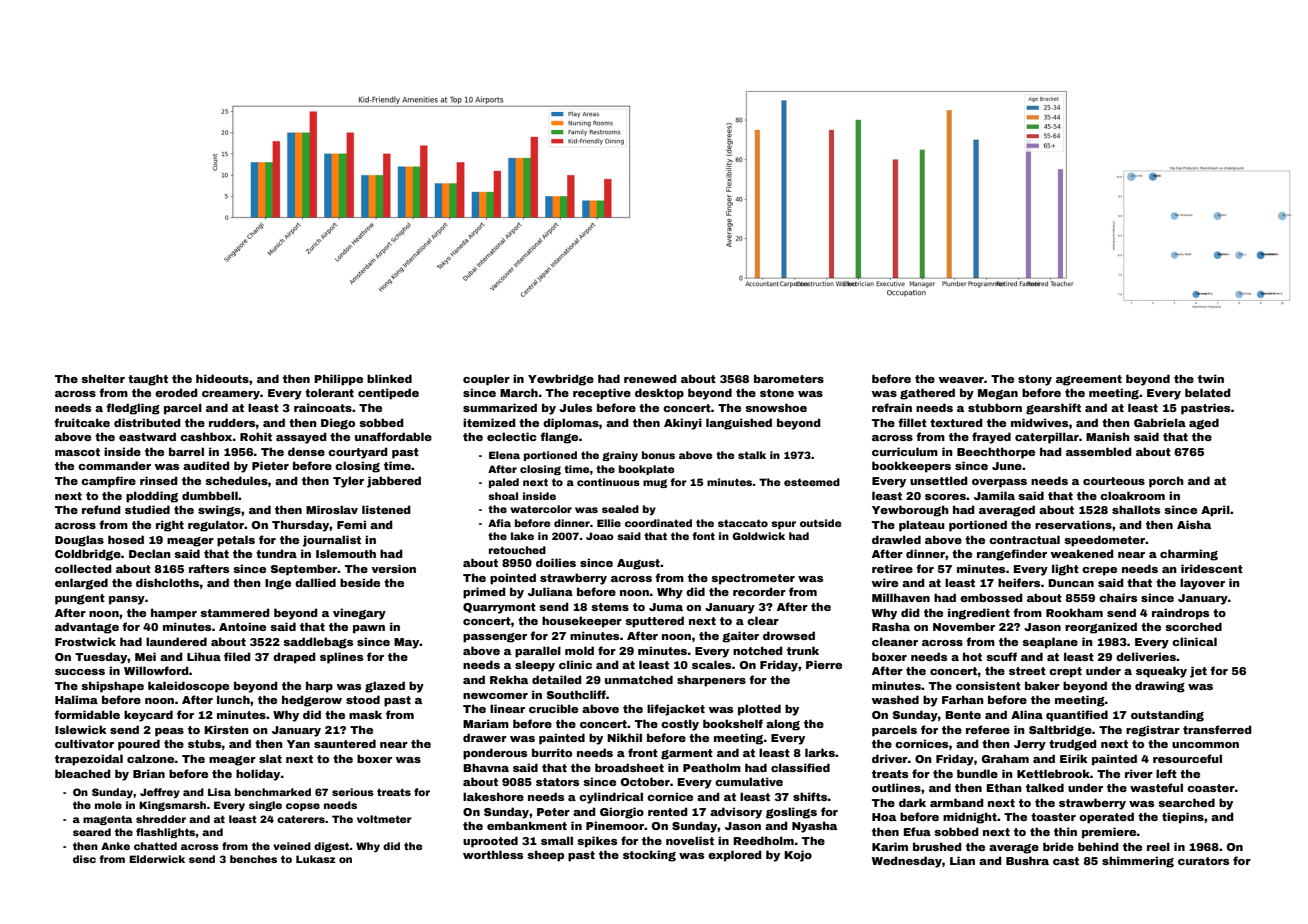 Image resolution: width=1308 pixels, height=924 pixels. Describe the element at coordinates (659, 394) in the image. I see `desktop` at that location.
